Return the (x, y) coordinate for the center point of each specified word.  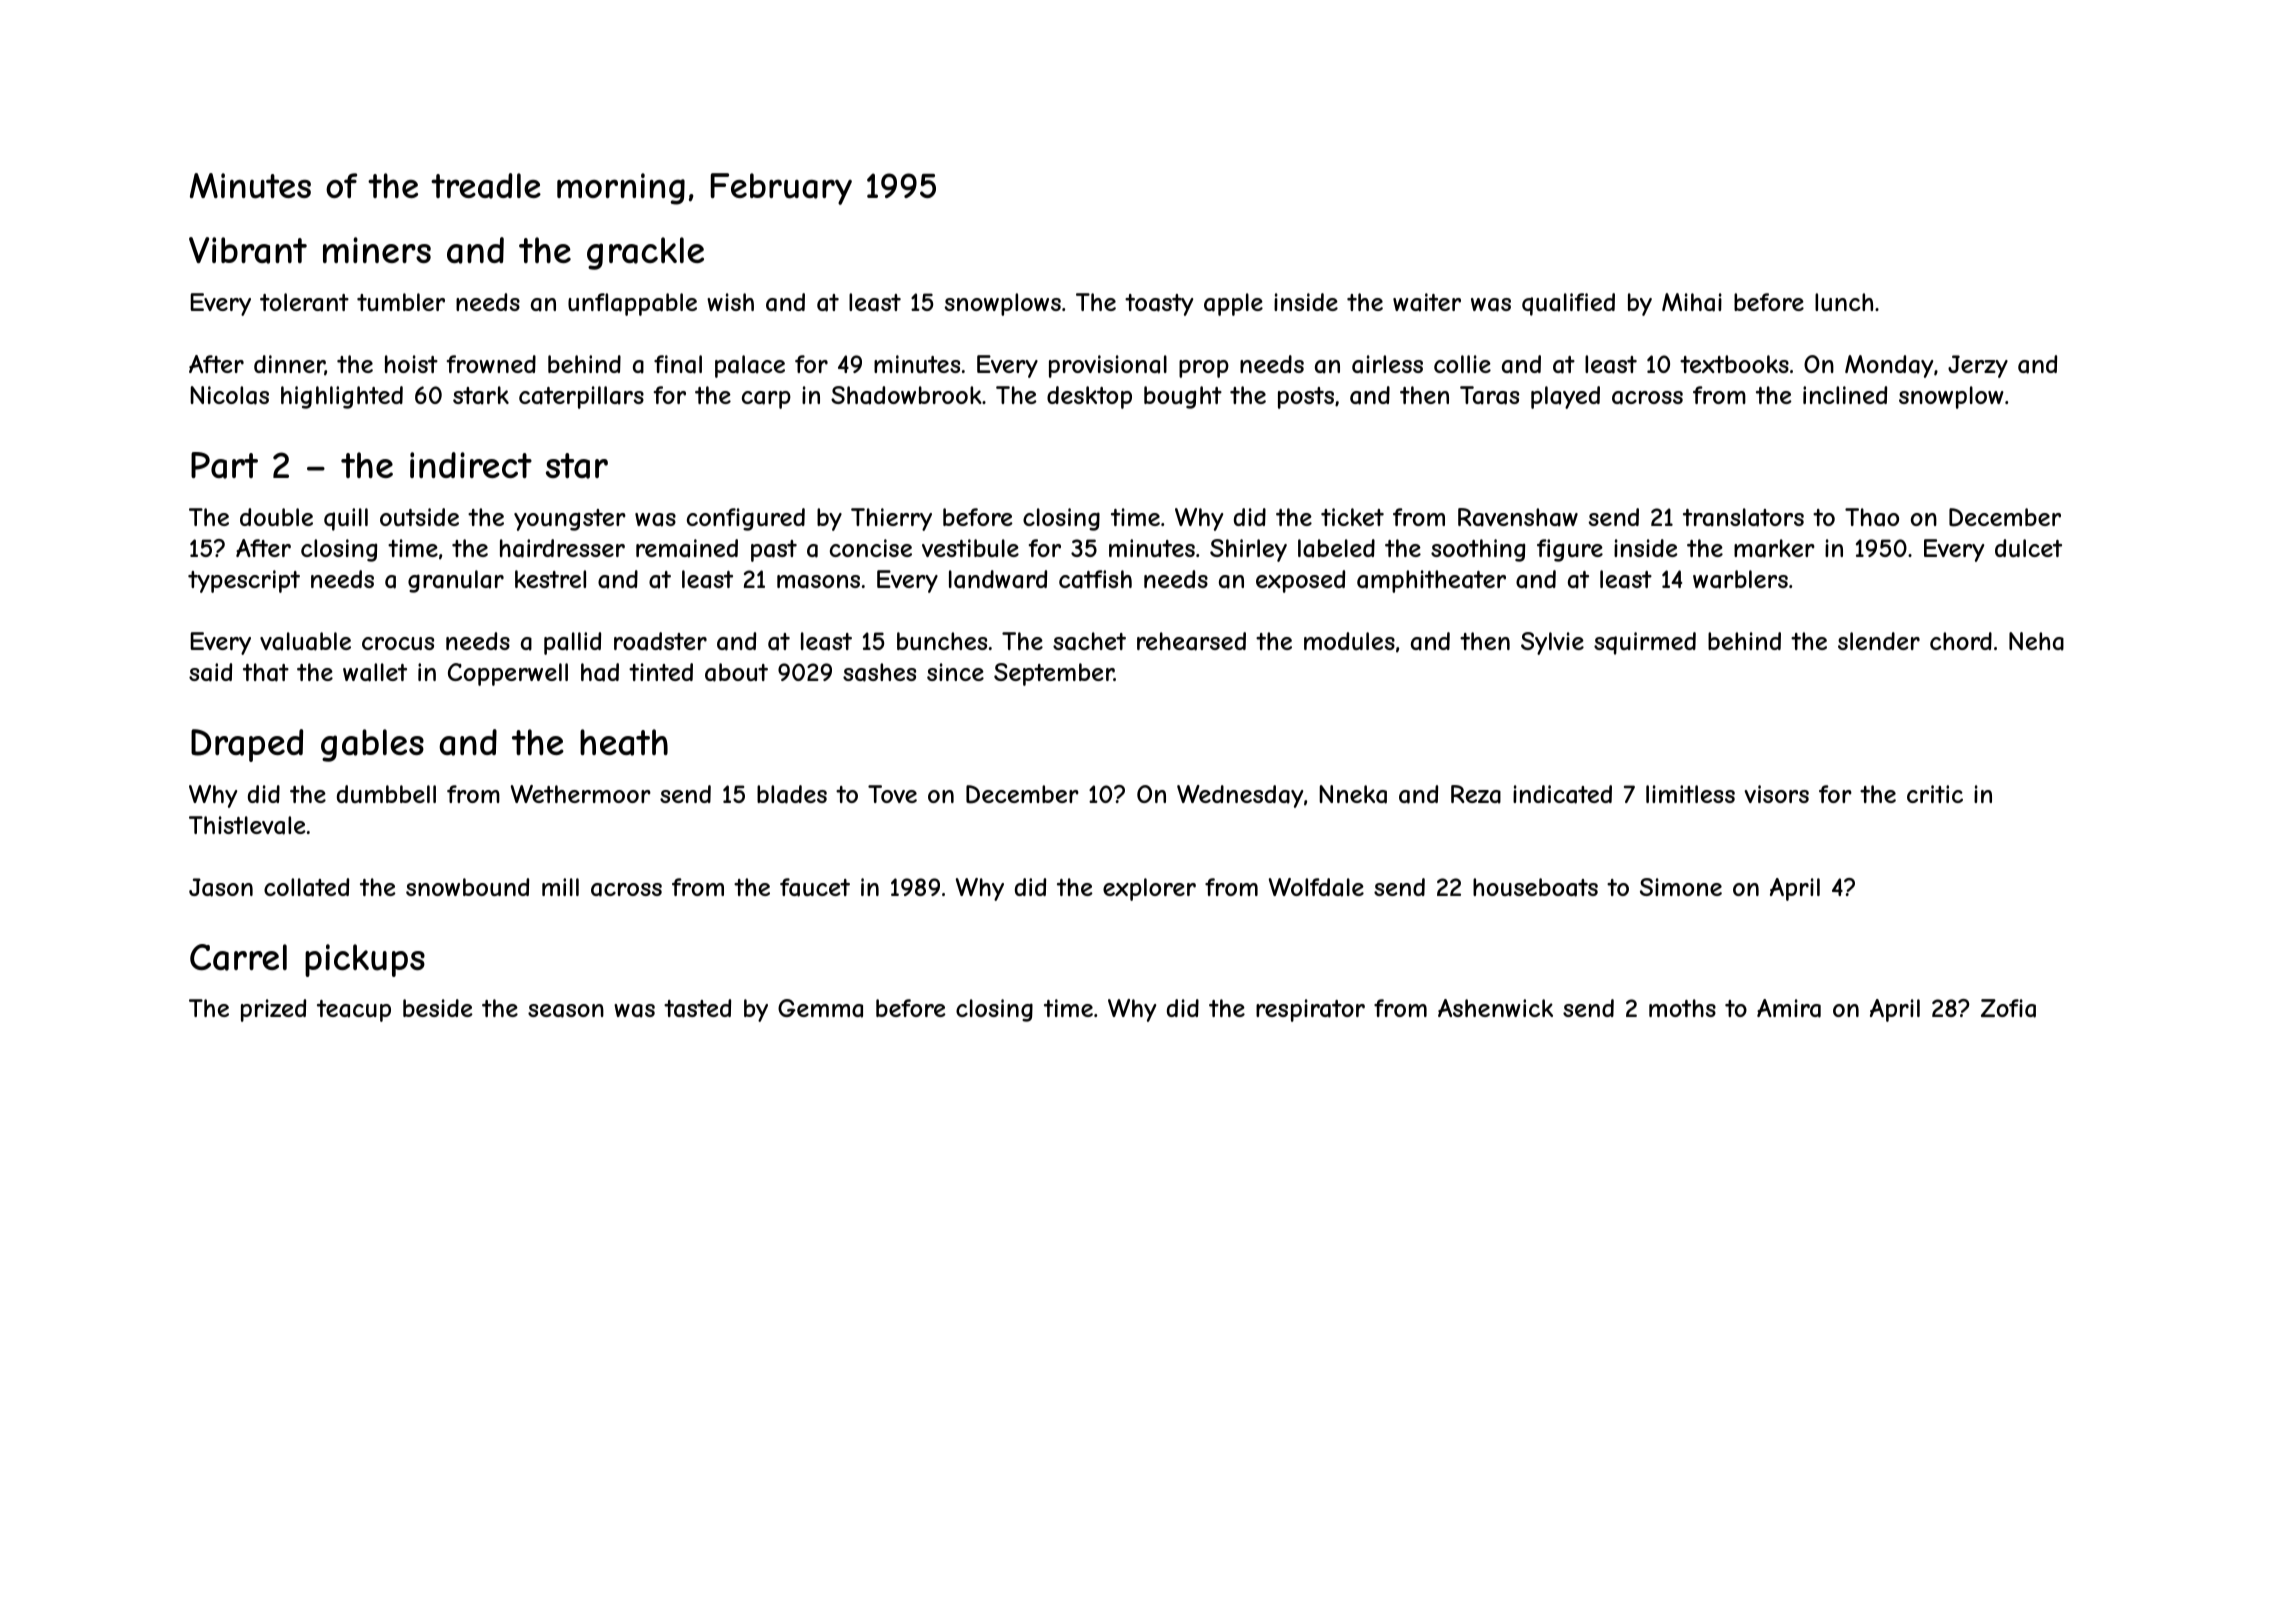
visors (1776, 794)
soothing (1478, 550)
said (210, 672)
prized (273, 1010)
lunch (1844, 302)
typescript (244, 581)
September (1054, 674)
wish (730, 302)
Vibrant (248, 250)
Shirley (1248, 550)
